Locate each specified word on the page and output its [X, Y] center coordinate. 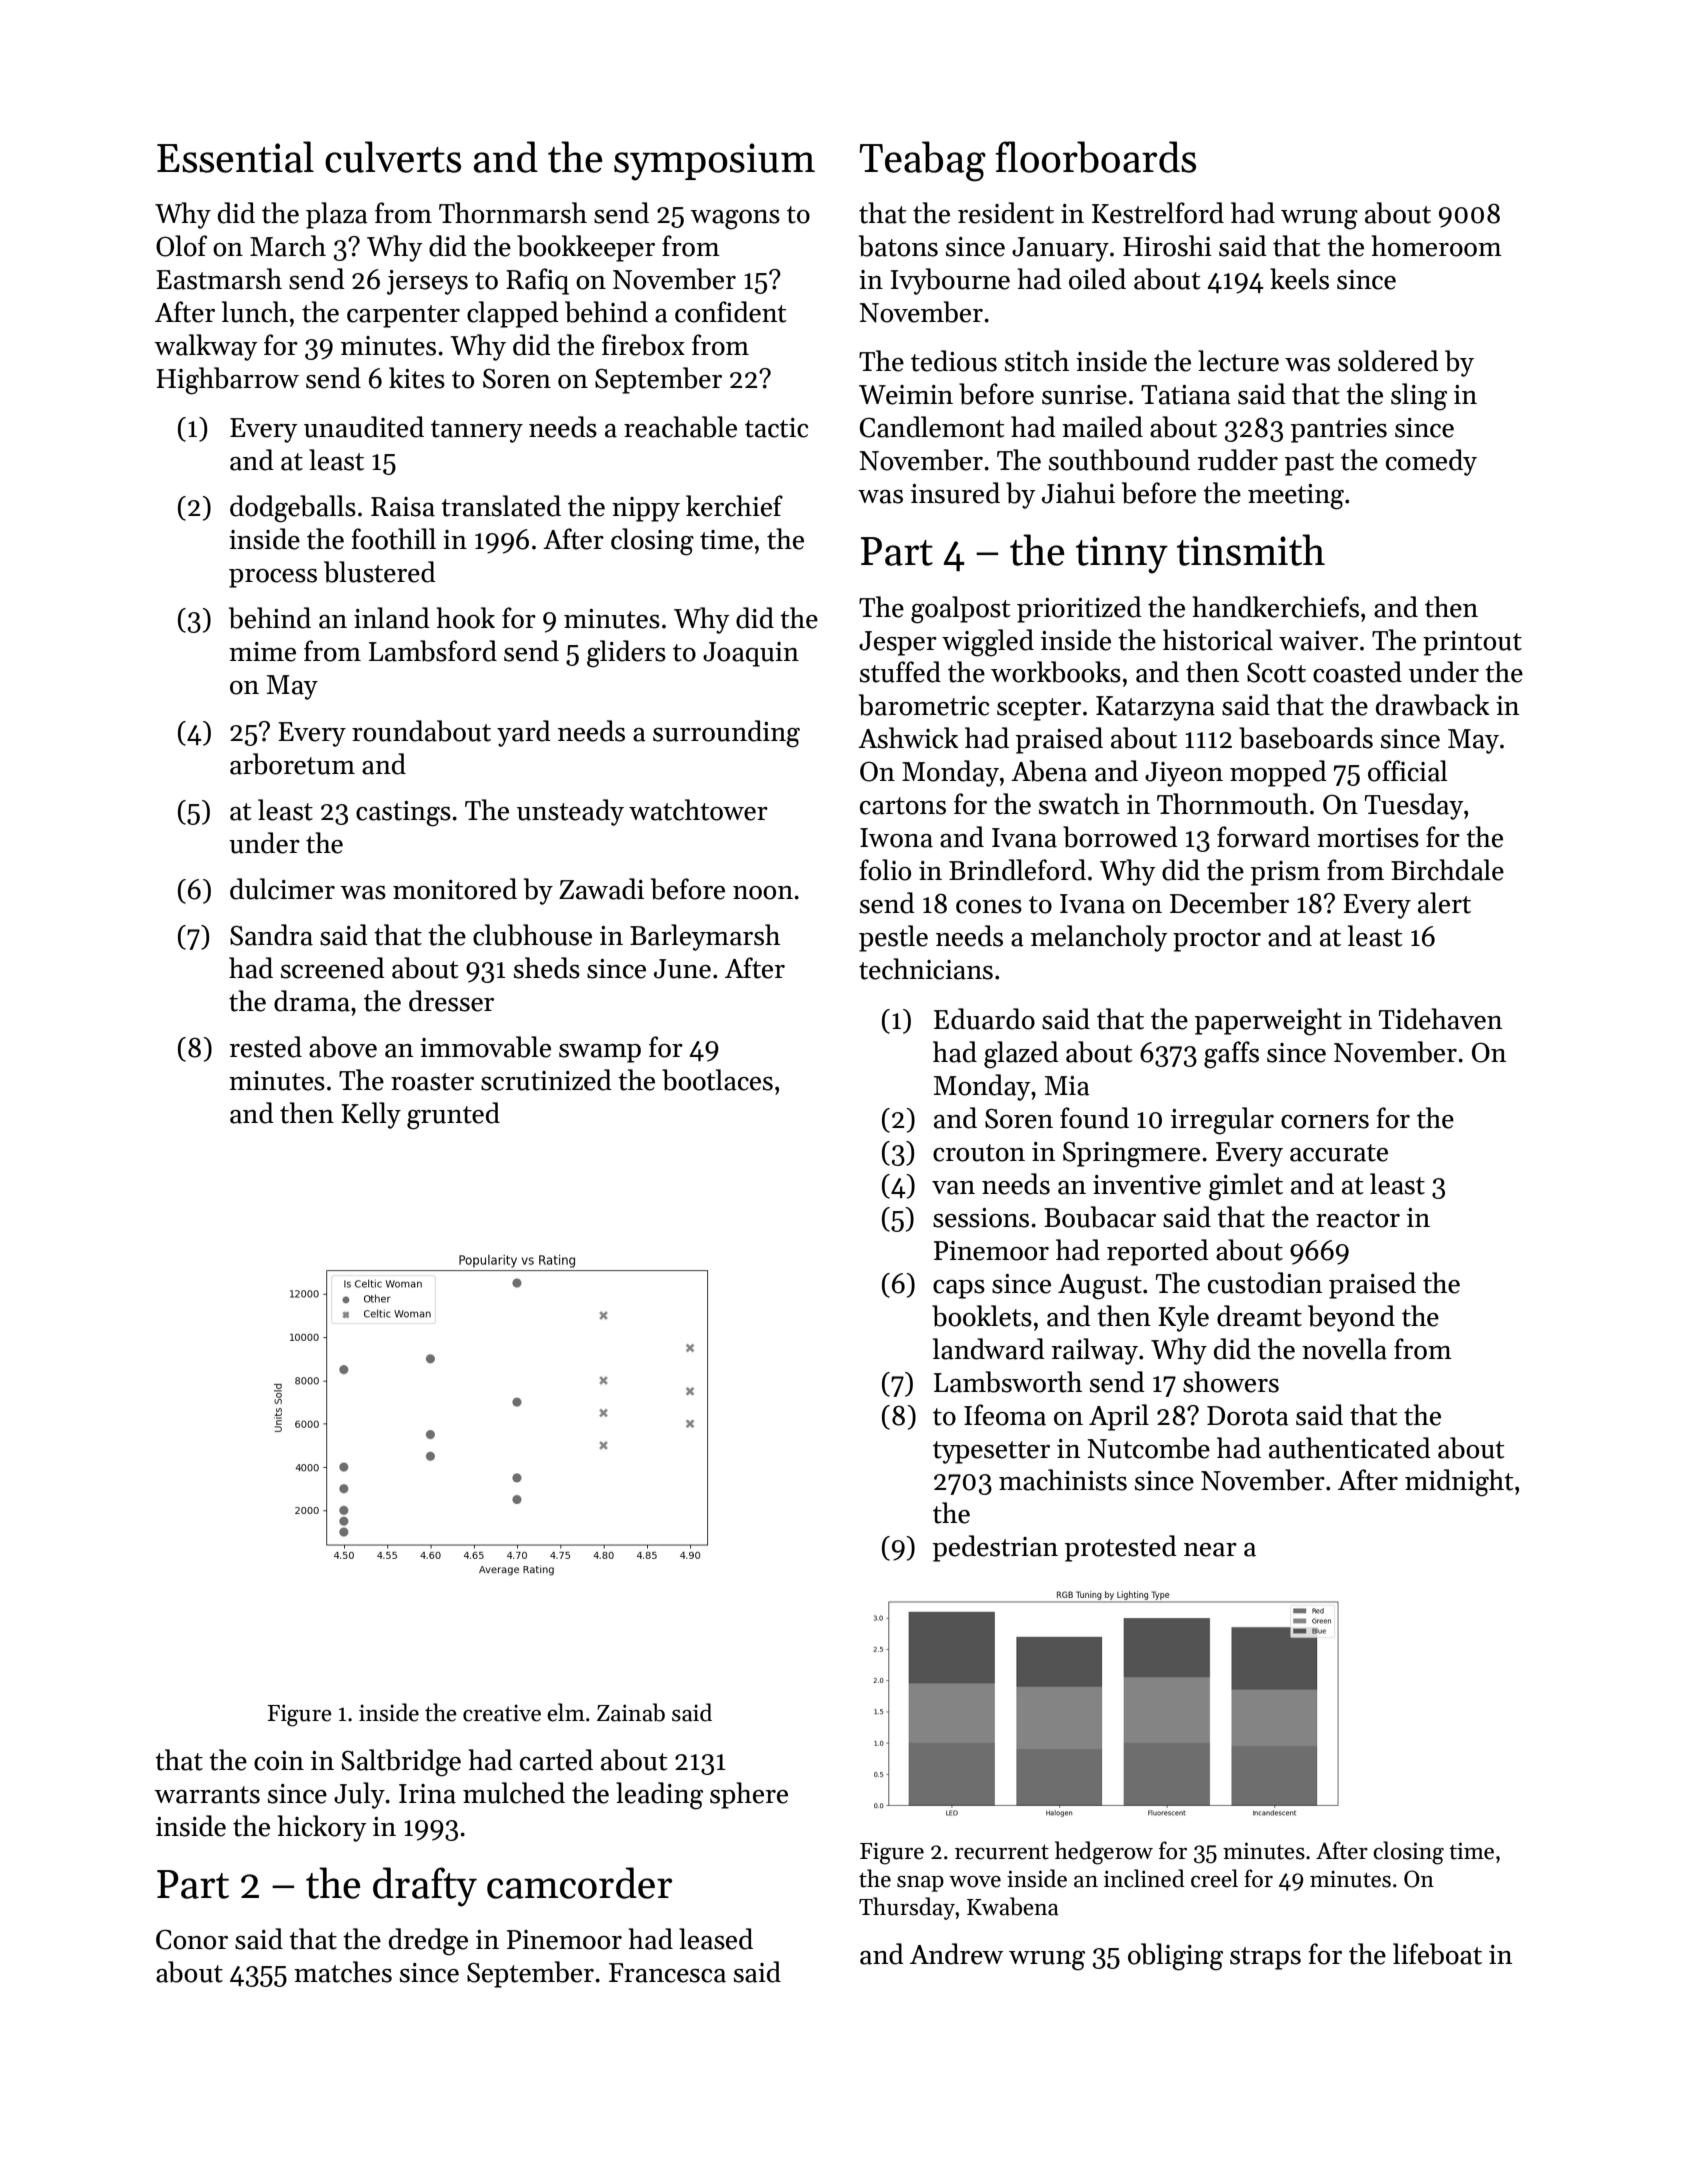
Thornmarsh [513, 213]
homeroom [1436, 246]
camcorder [579, 1883]
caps [959, 1289]
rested [266, 1047]
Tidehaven [1440, 1019]
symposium [714, 162]
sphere [749, 1795]
